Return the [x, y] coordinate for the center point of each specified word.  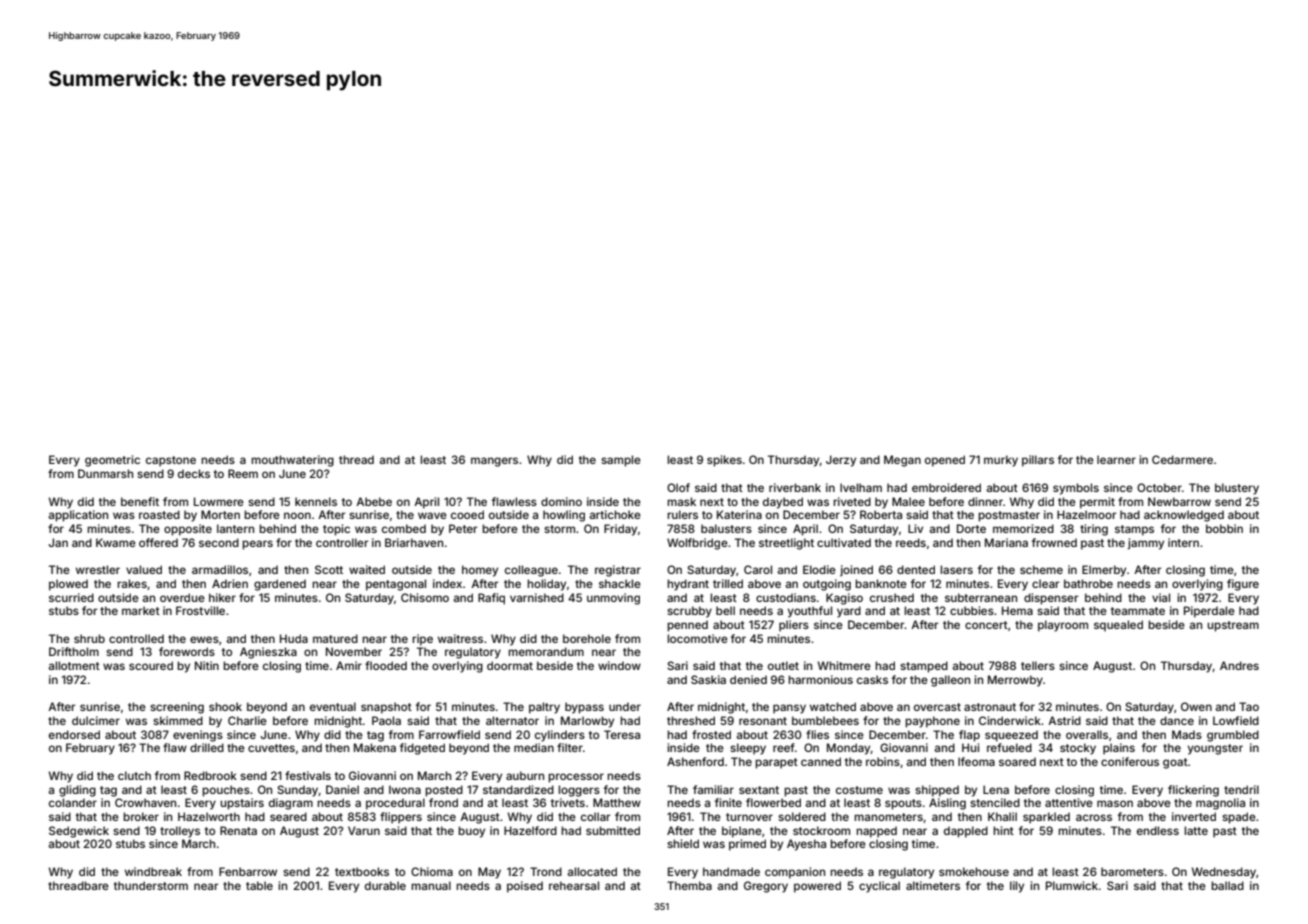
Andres [1239, 665]
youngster [1215, 749]
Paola [386, 720]
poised [525, 887]
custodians [786, 597]
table [259, 885]
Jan [58, 542]
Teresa [622, 734]
